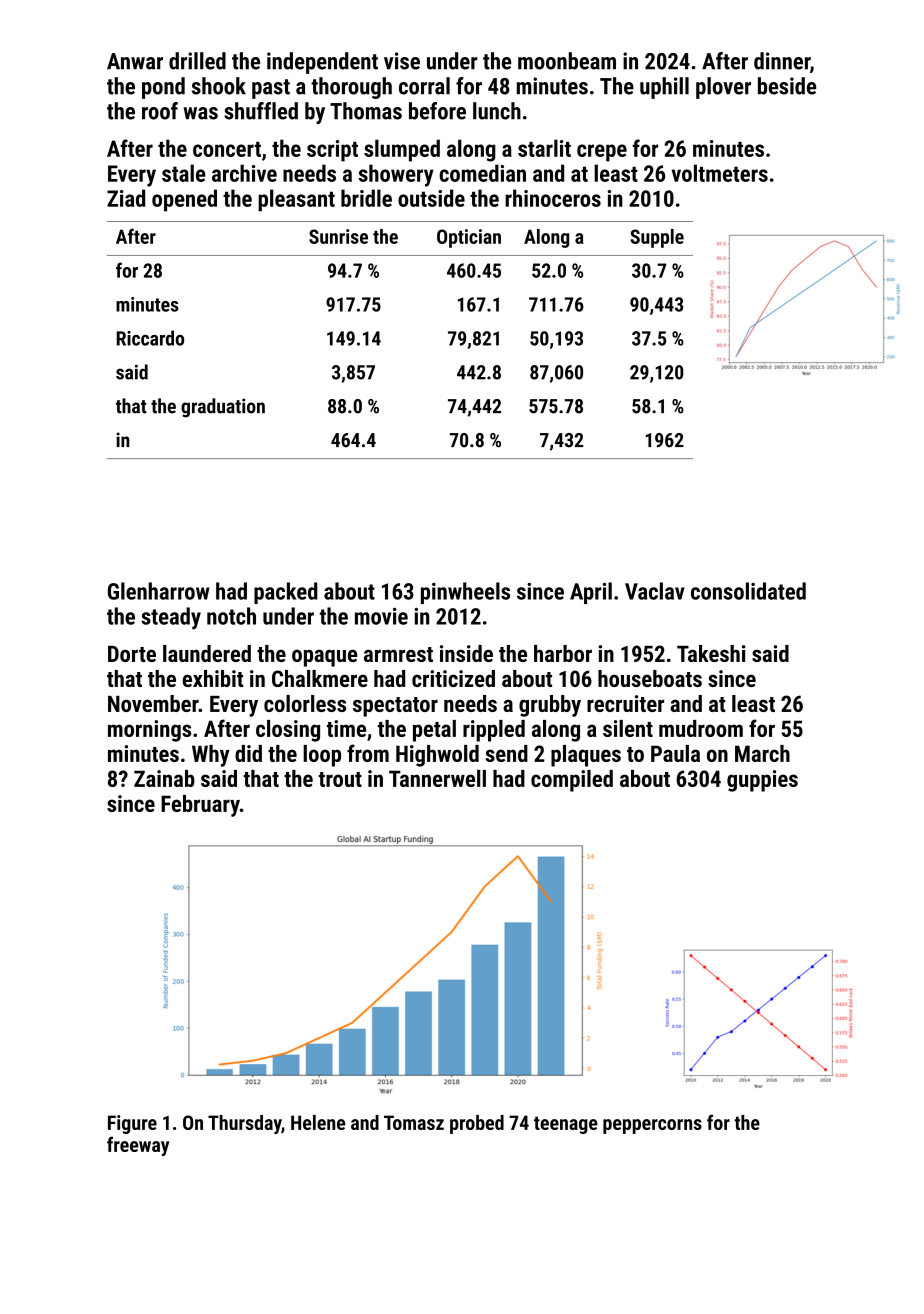 The height and width of the image is (1314, 924). Describe the element at coordinates (318, 1122) in the image. I see `Helene` at that location.
